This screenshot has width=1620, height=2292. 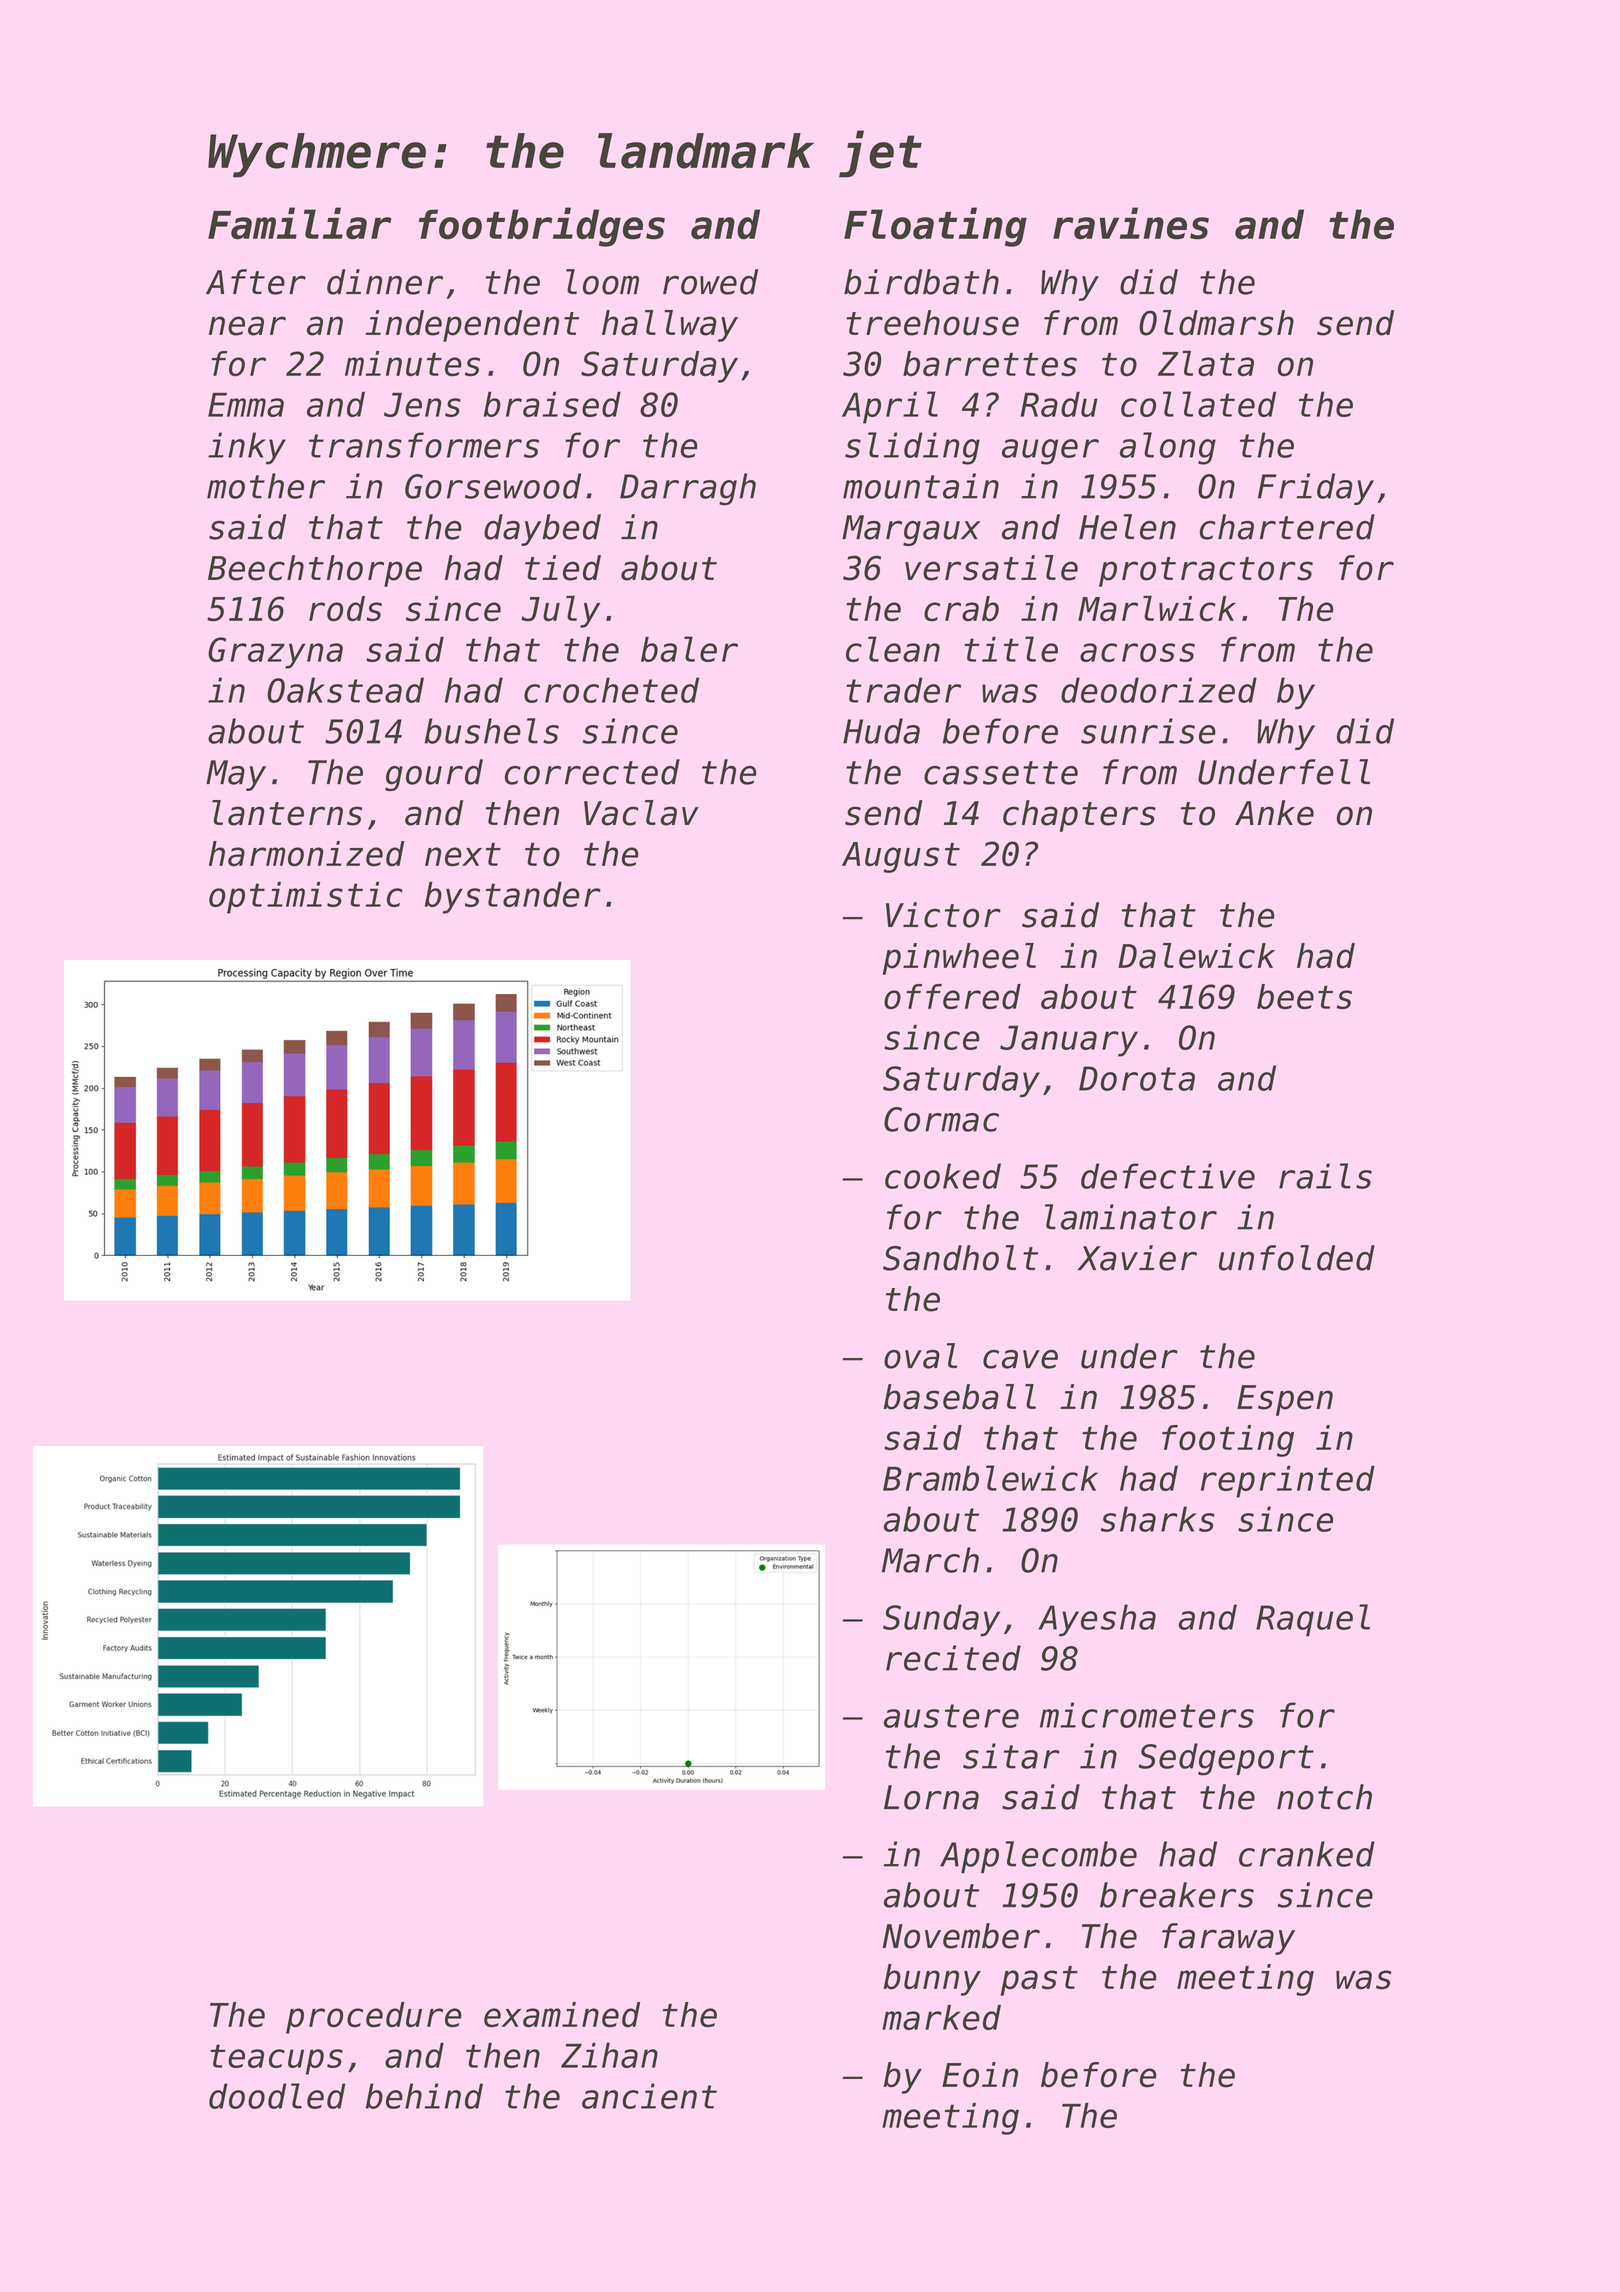 I want to click on independent, so click(x=472, y=326).
